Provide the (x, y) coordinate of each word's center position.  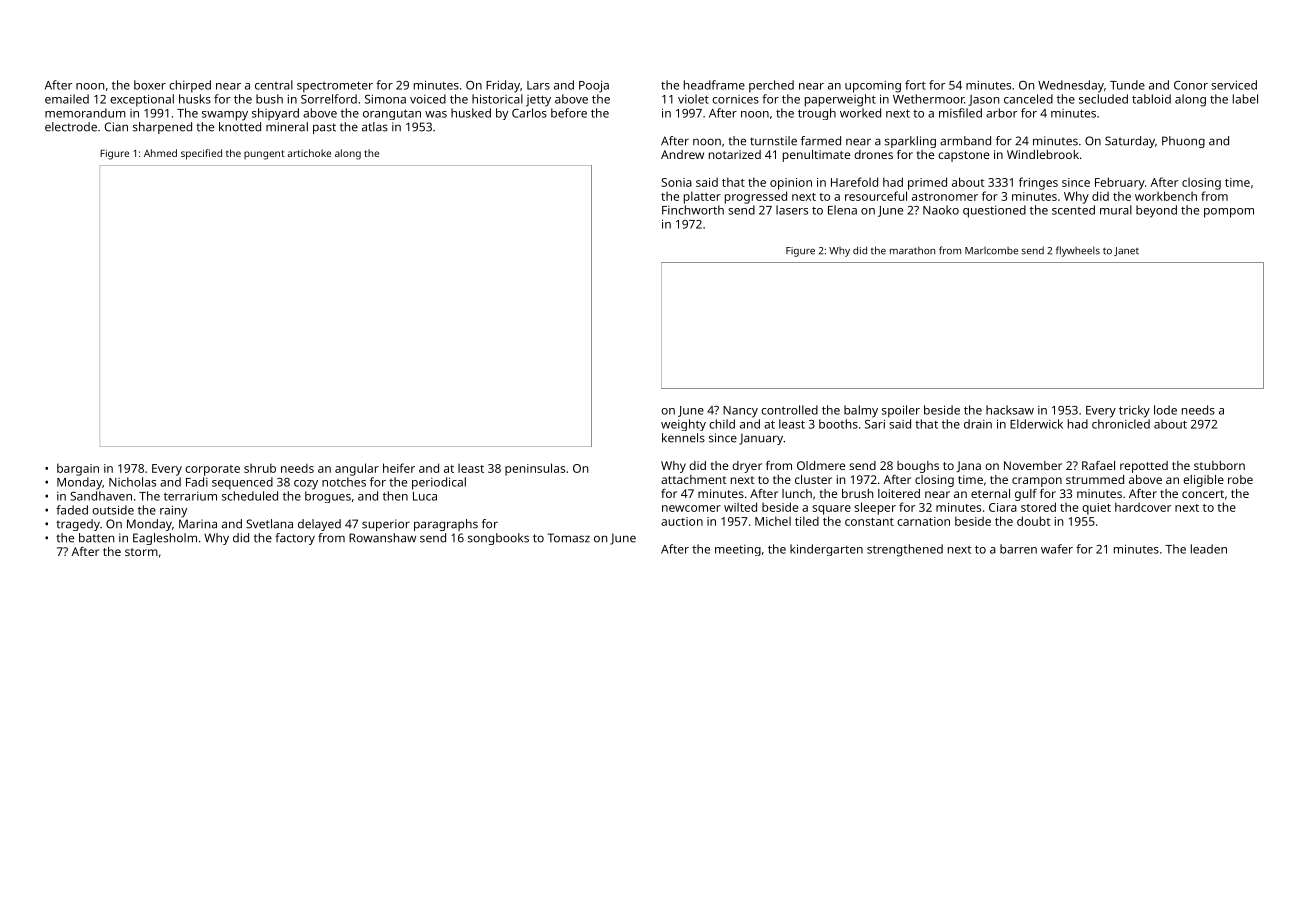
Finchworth (693, 210)
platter (702, 197)
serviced (1234, 85)
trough (817, 114)
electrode (71, 127)
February (1120, 183)
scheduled (250, 496)
